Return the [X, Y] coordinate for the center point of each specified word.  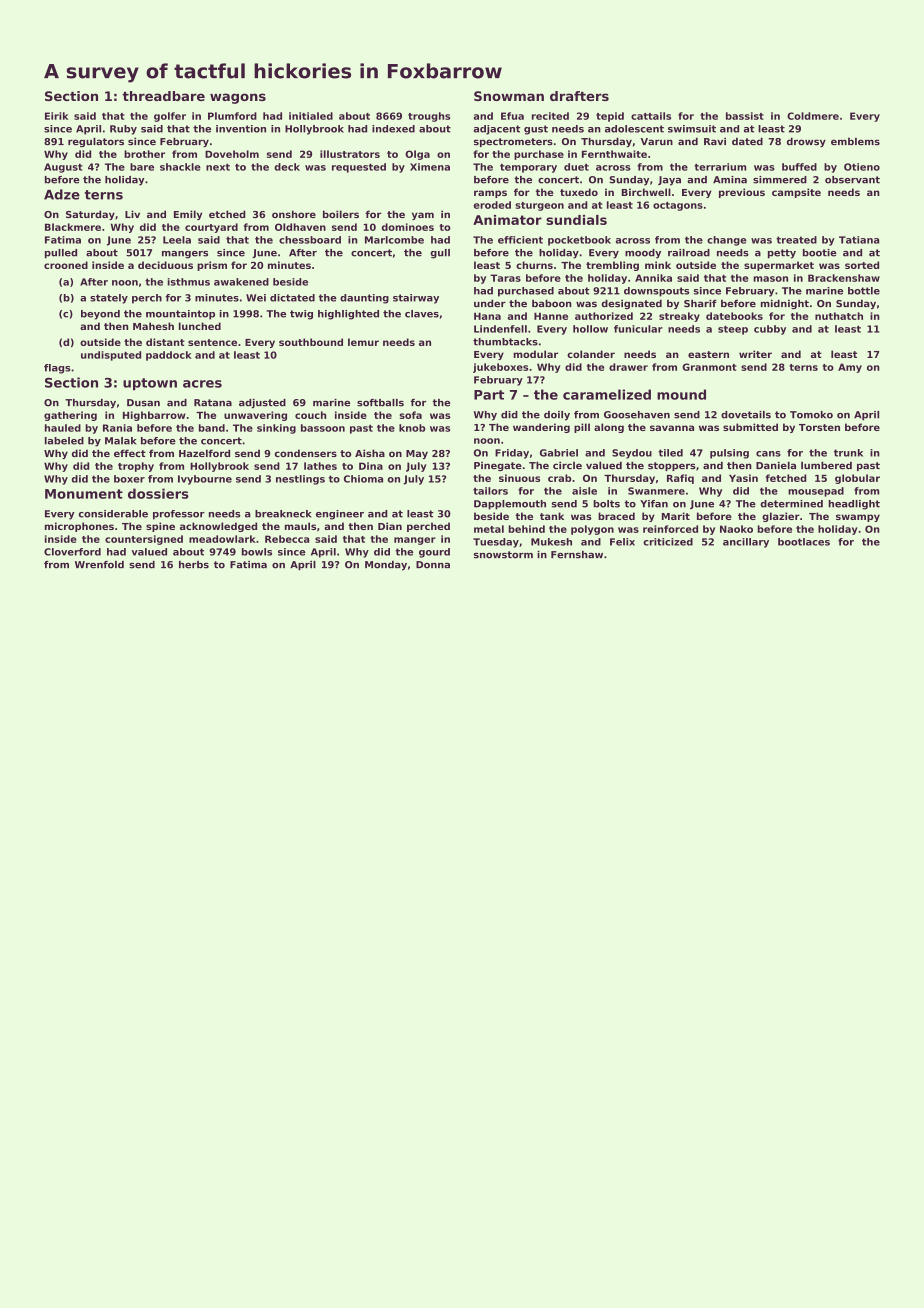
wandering [541, 428]
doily [557, 416]
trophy [136, 467]
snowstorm [503, 555]
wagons [238, 98]
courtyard [211, 228]
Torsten [819, 427]
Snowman [509, 96]
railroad [689, 253]
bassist [745, 116]
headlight [854, 505]
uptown [150, 384]
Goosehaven [637, 415]
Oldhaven [300, 227]
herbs [194, 565]
